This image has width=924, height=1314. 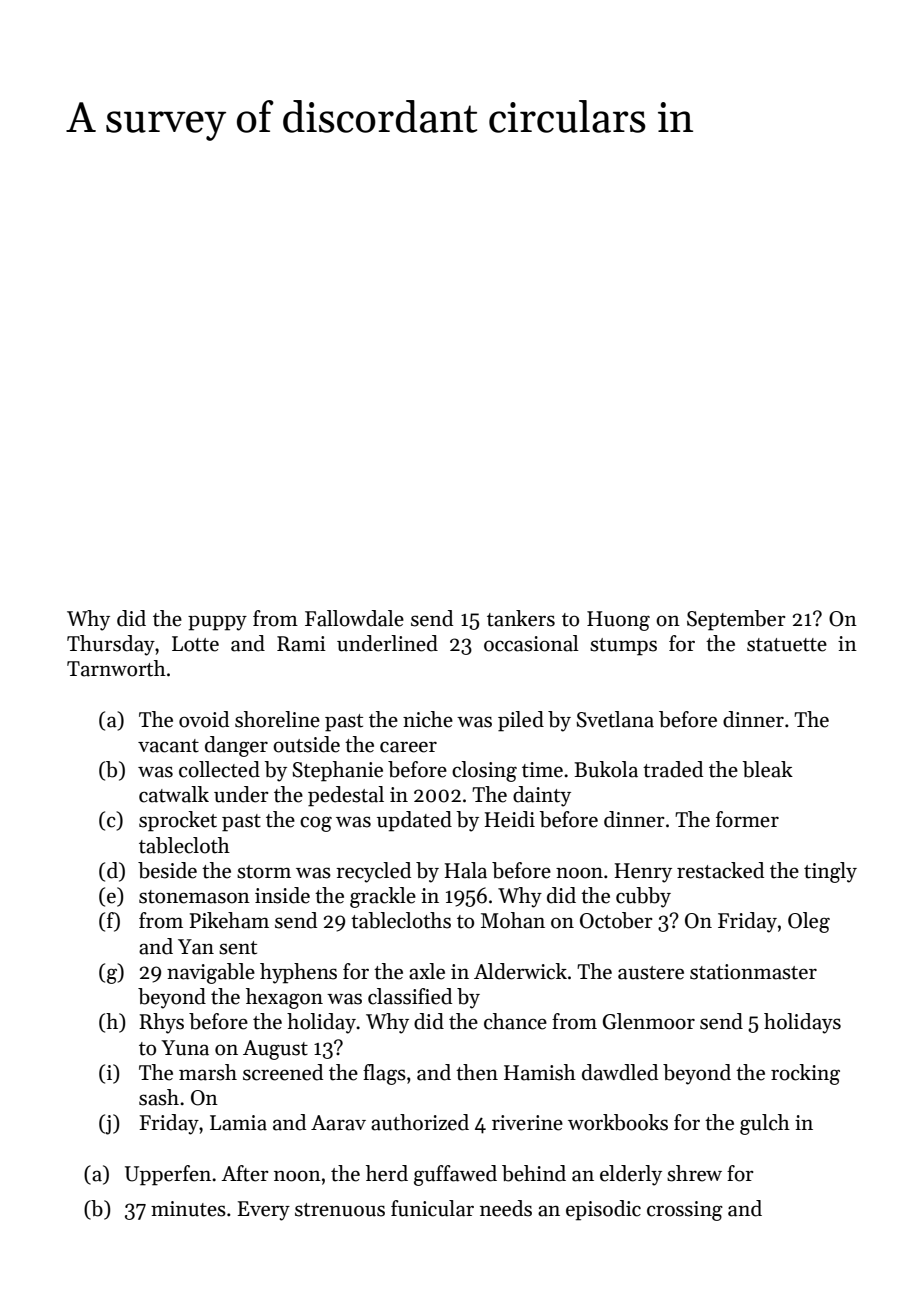 What do you see at coordinates (217, 623) in the image?
I see `puppy` at bounding box center [217, 623].
